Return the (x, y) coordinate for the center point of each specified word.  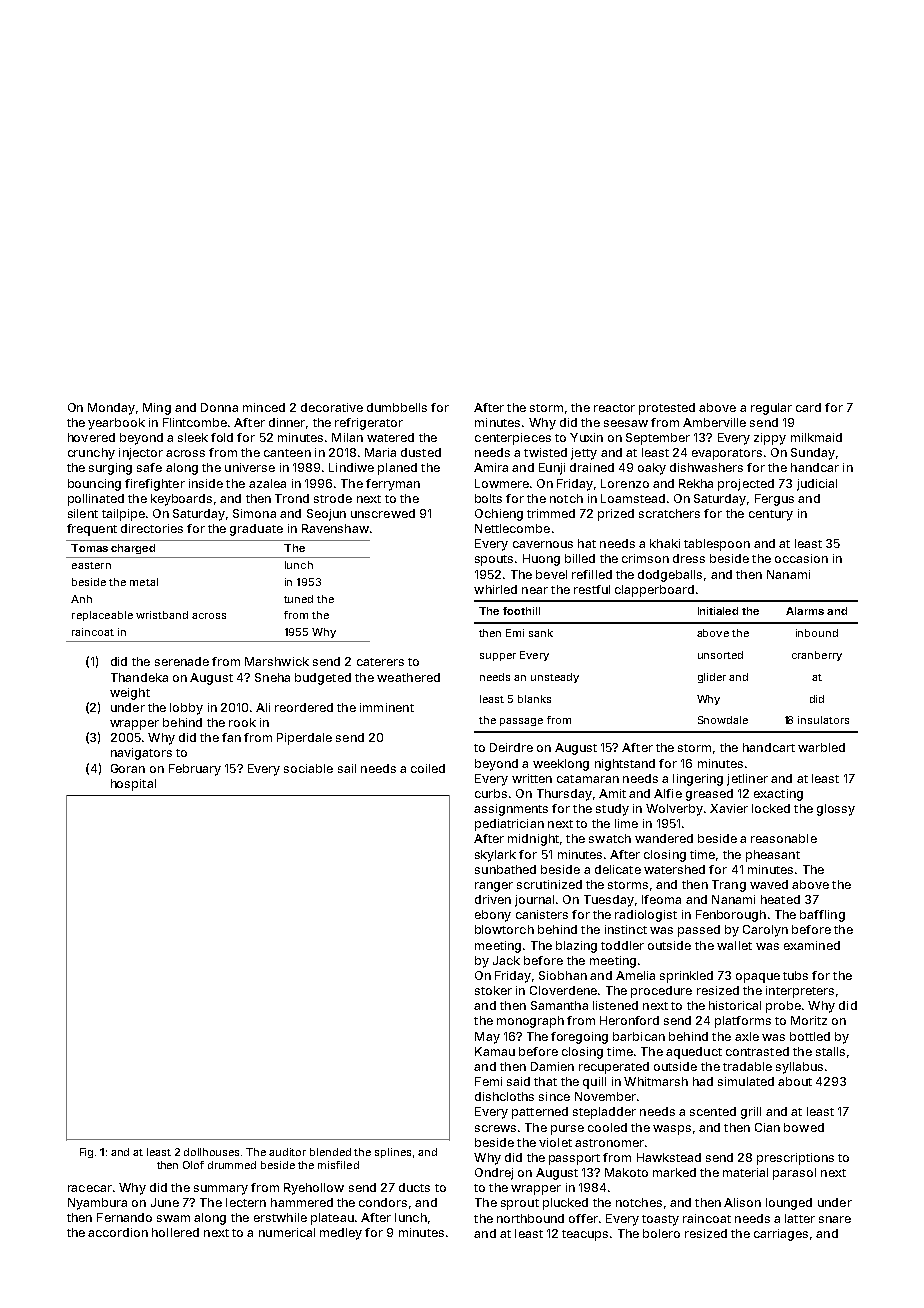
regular (771, 409)
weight (130, 694)
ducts (414, 1187)
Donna (219, 407)
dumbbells (397, 407)
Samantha (559, 1005)
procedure (661, 992)
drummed (232, 1165)
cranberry (817, 656)
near (535, 590)
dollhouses (211, 1152)
